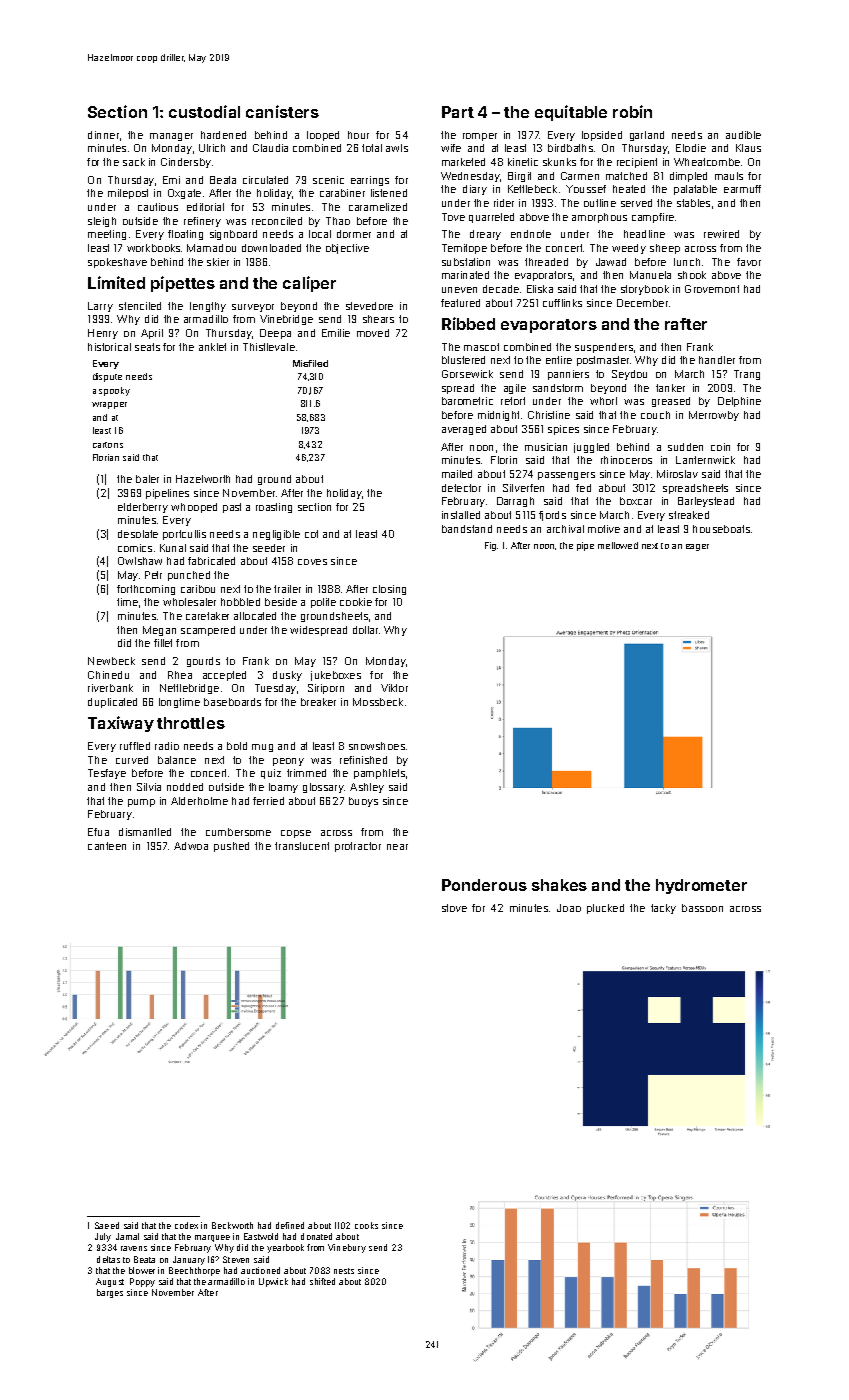 This screenshot has width=849, height=1400. Describe the element at coordinates (743, 135) in the screenshot. I see `audible` at that location.
